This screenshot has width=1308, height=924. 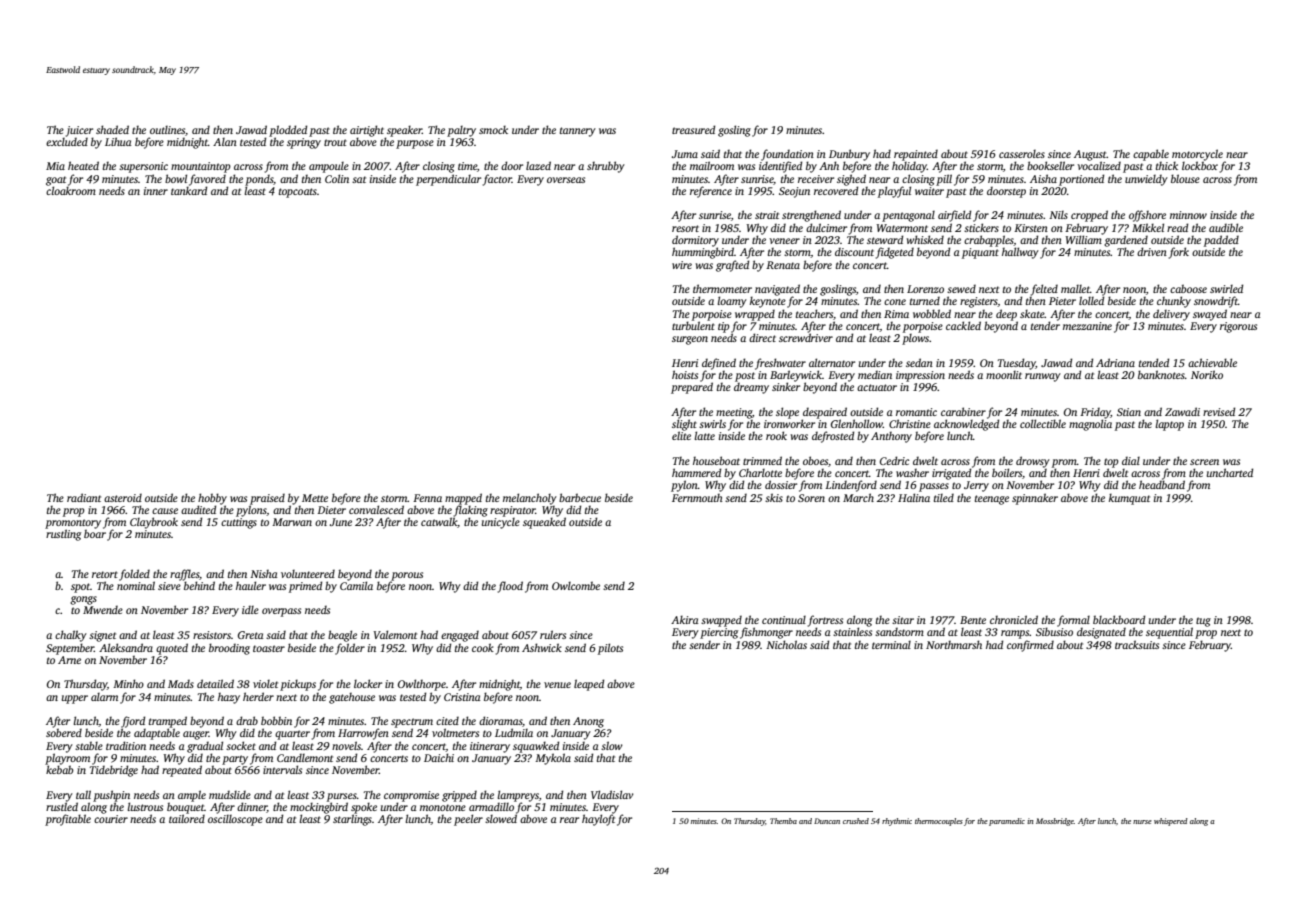 I want to click on cloakroom, so click(x=71, y=190).
